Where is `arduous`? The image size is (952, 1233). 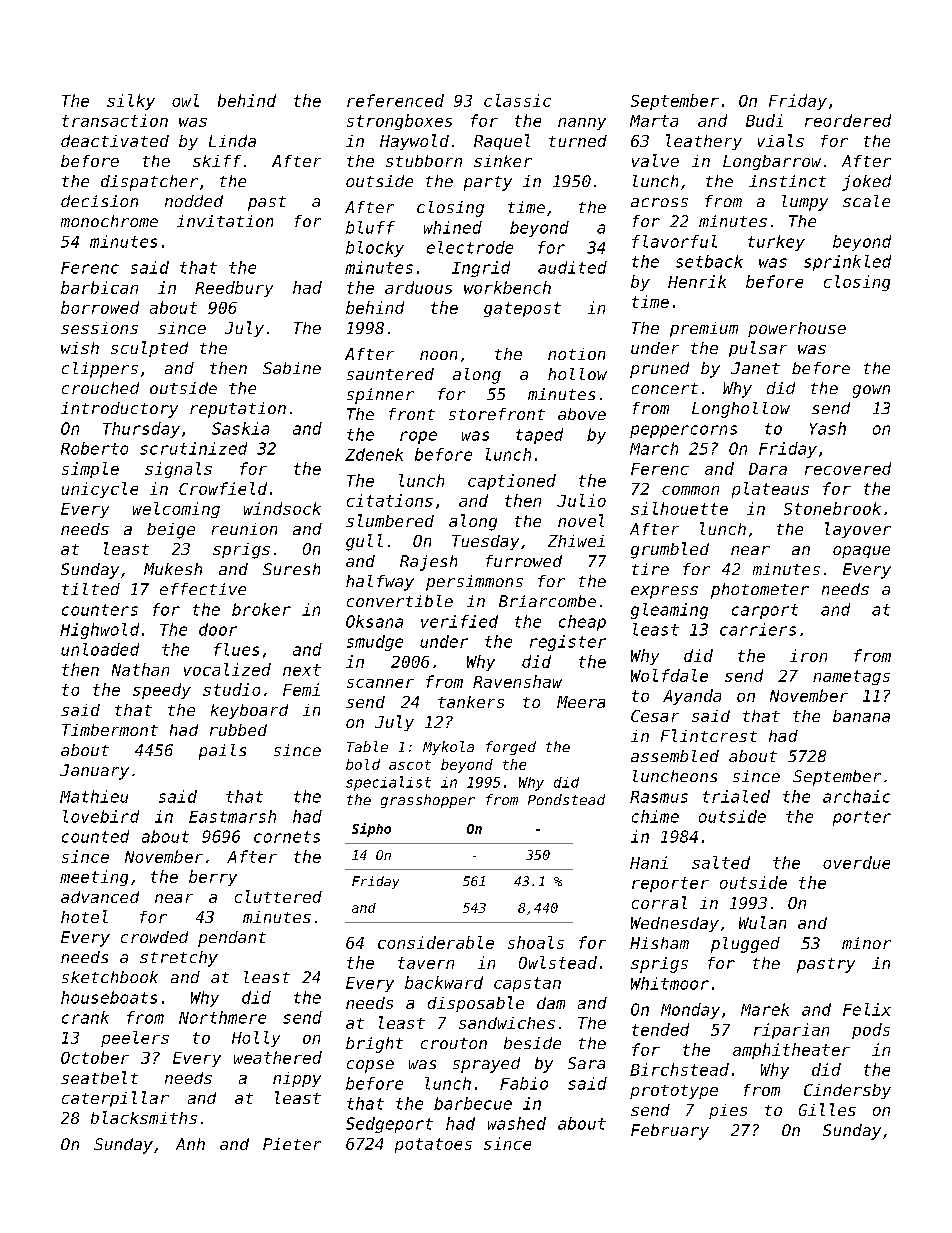
arduous is located at coordinates (418, 287).
